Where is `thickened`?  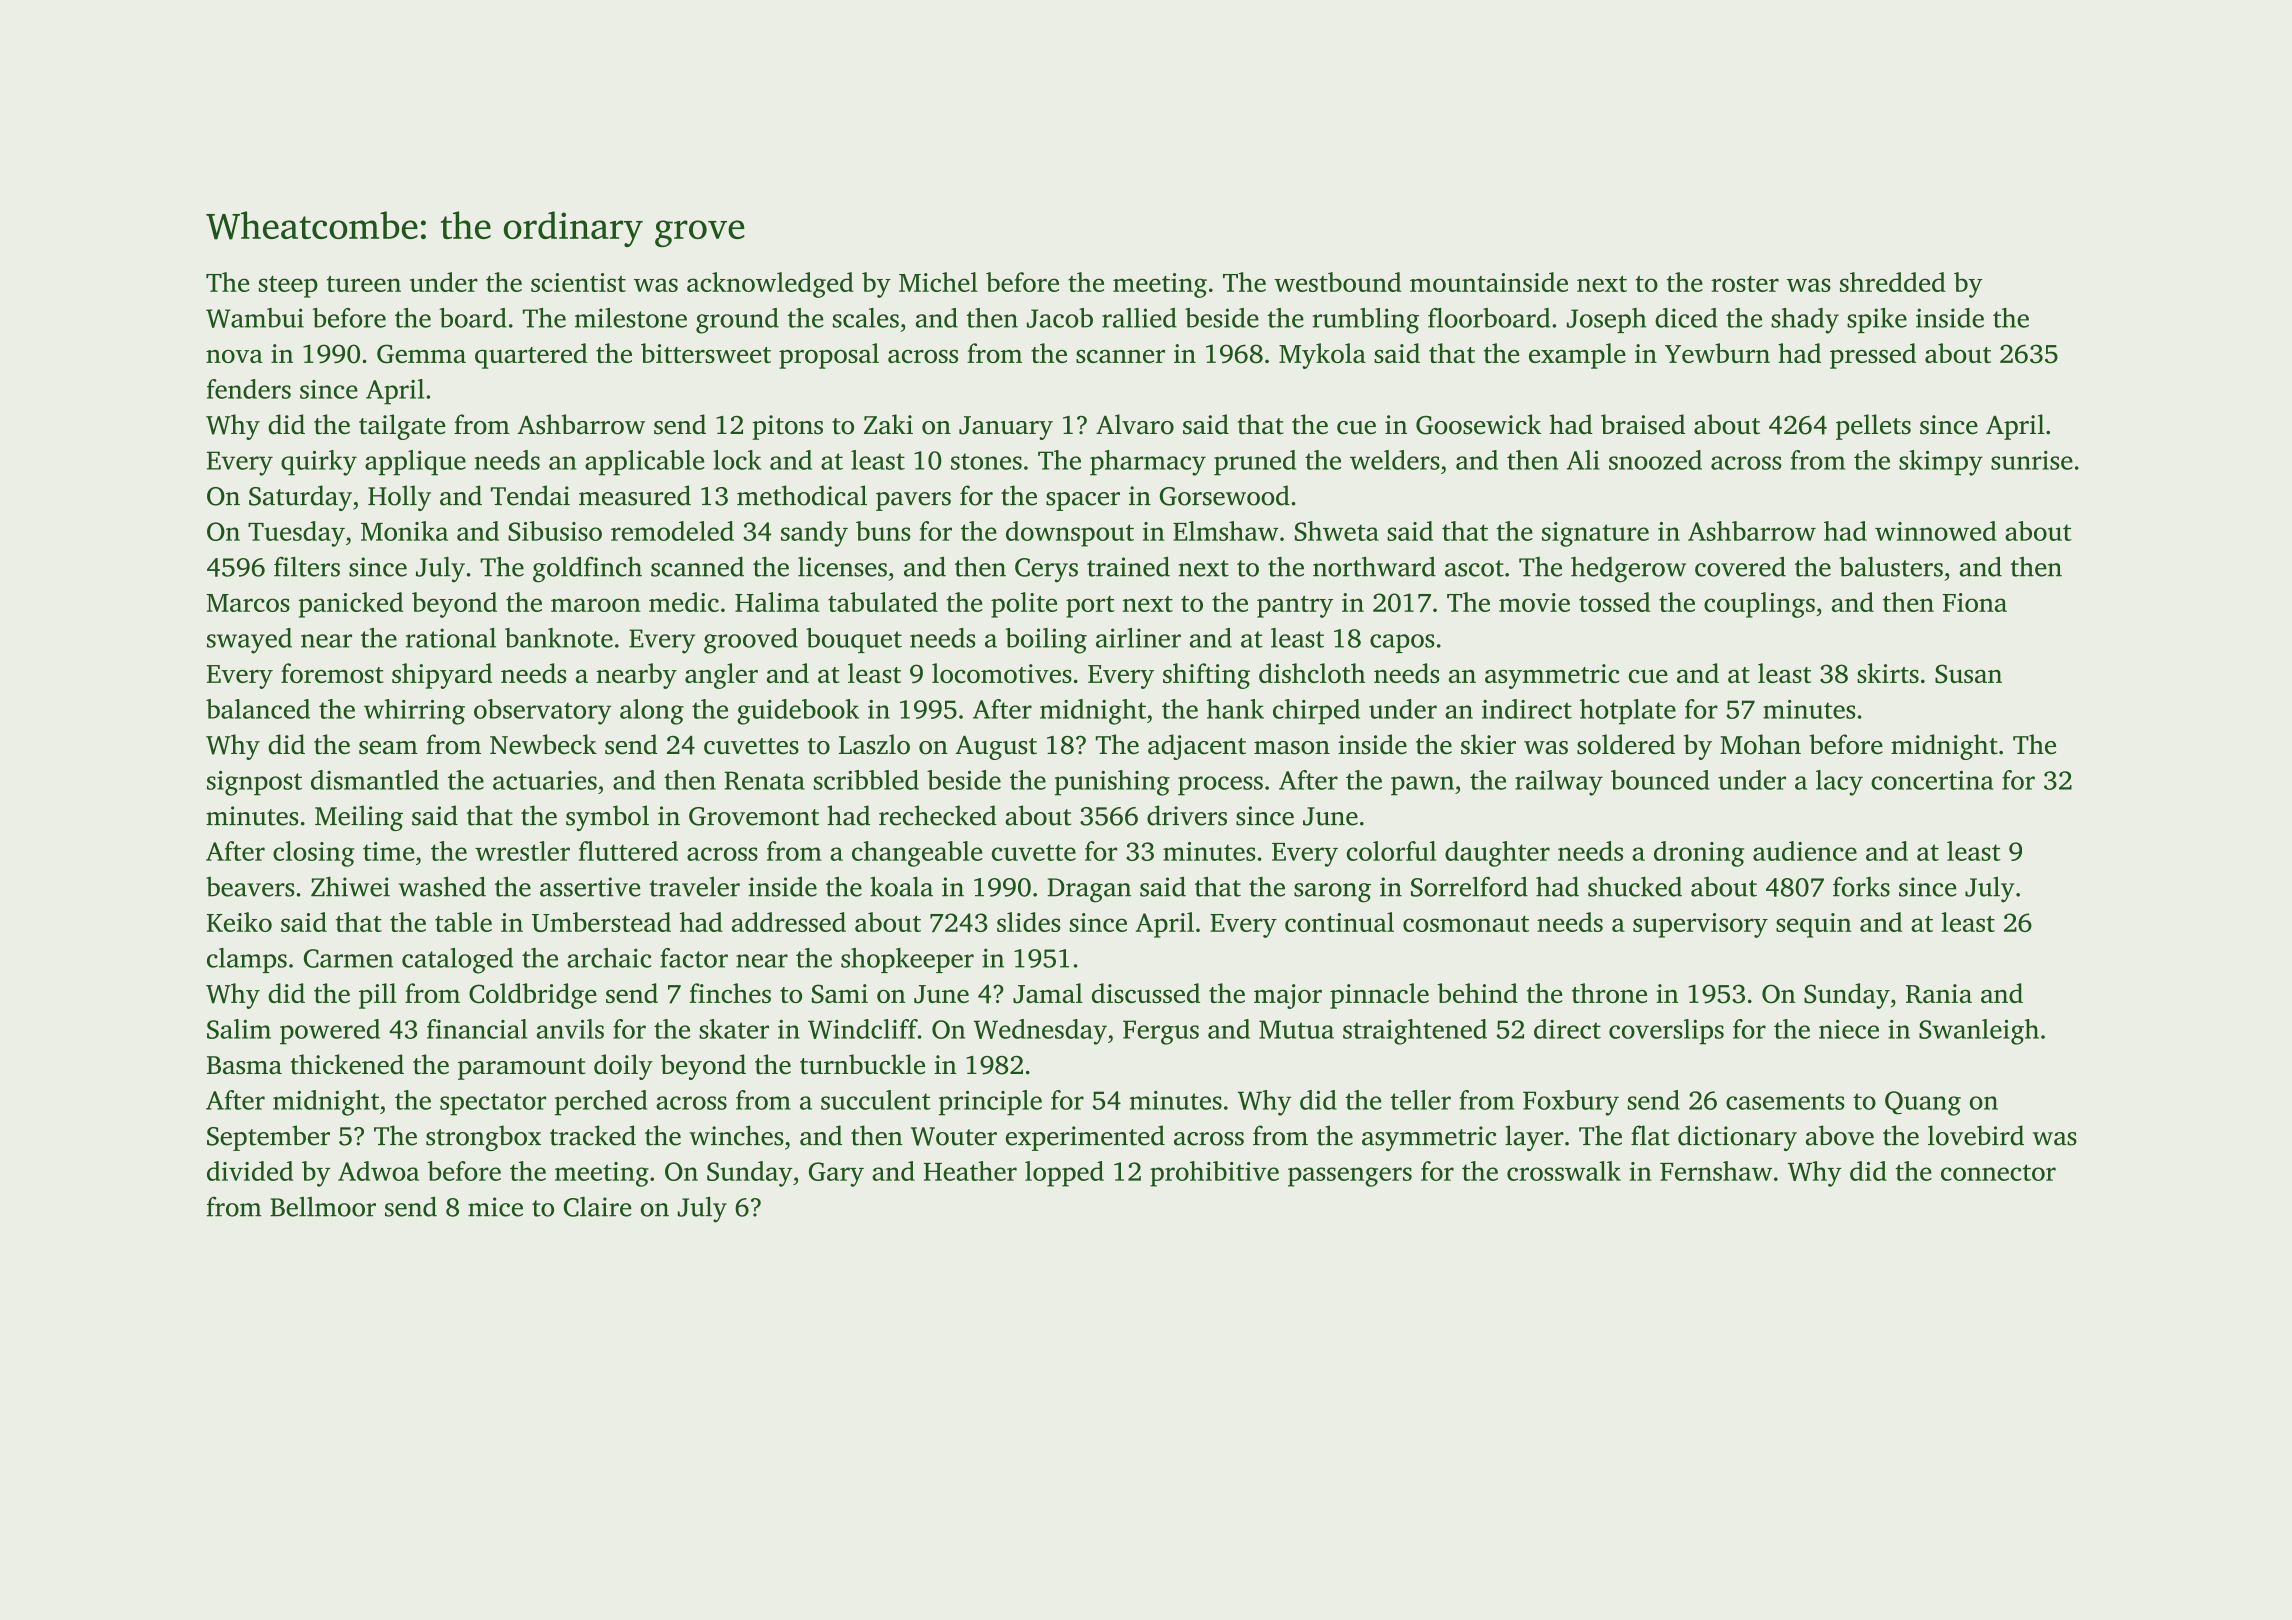 thickened is located at coordinates (347, 1064).
